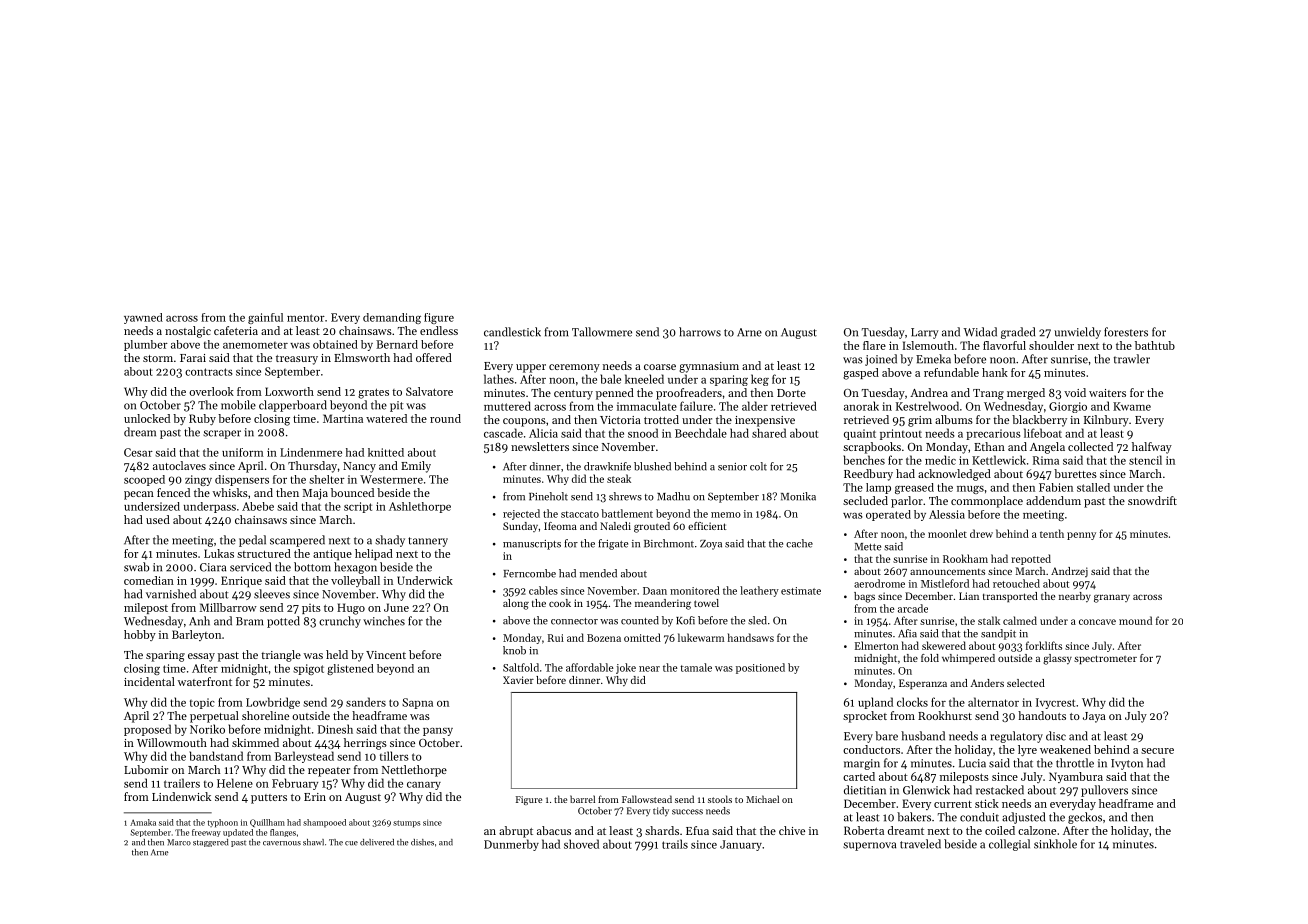 This document has height=924, width=1308. Describe the element at coordinates (947, 571) in the document. I see `announcements` at that location.
